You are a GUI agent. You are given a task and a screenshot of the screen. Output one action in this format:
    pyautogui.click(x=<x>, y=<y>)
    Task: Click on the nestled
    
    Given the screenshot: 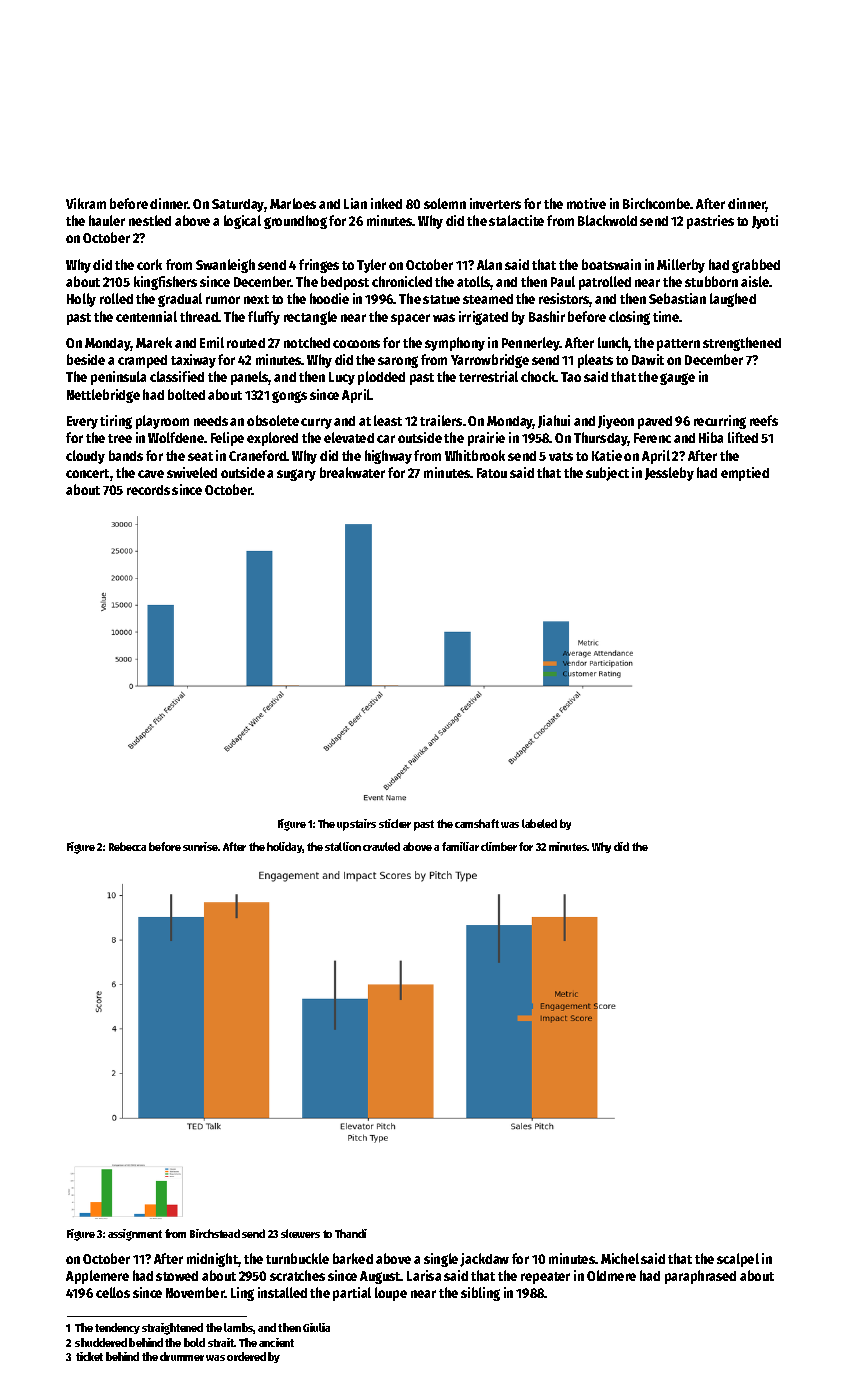 What is the action you would take?
    pyautogui.click(x=150, y=220)
